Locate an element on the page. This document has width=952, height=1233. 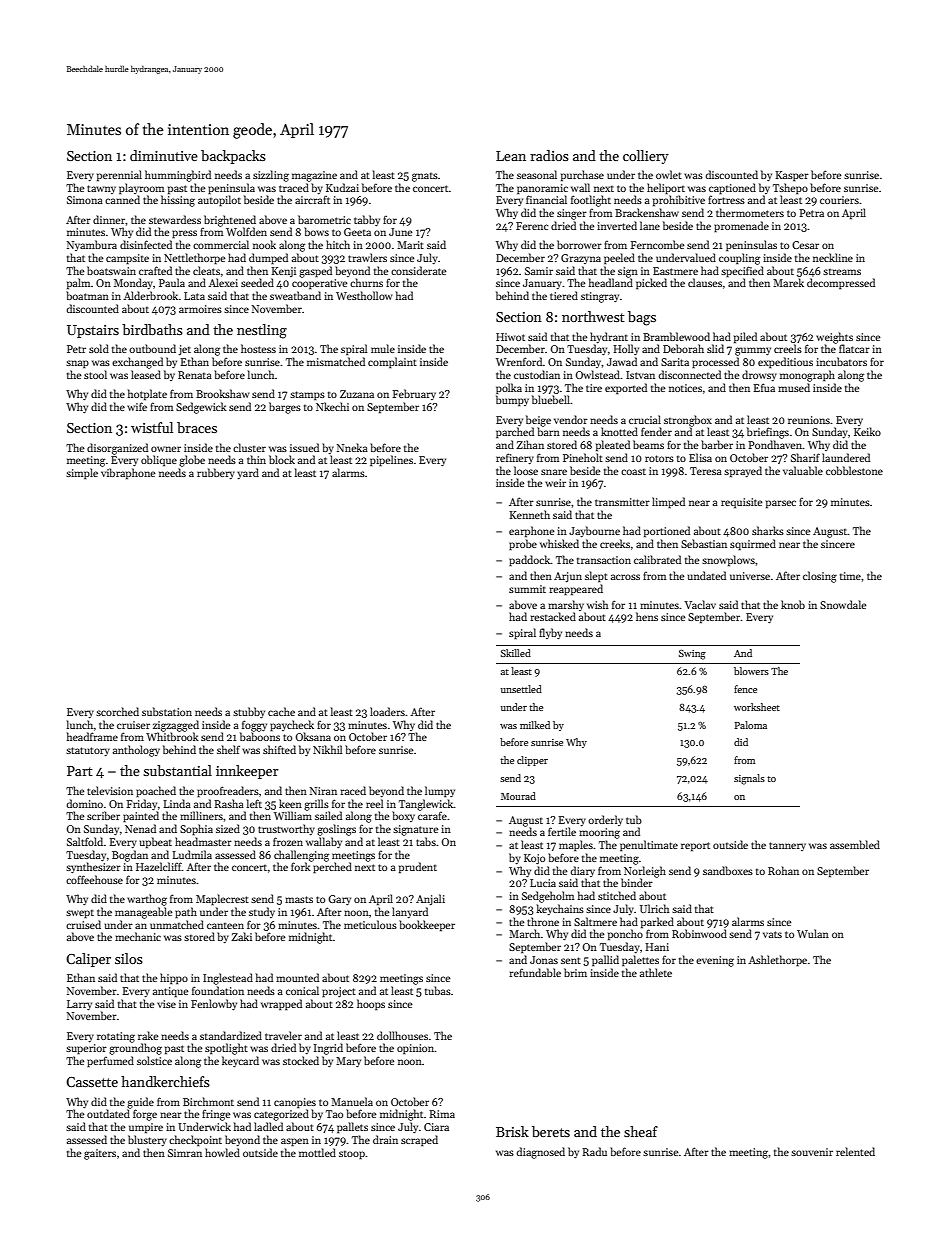
diminutive is located at coordinates (164, 155).
